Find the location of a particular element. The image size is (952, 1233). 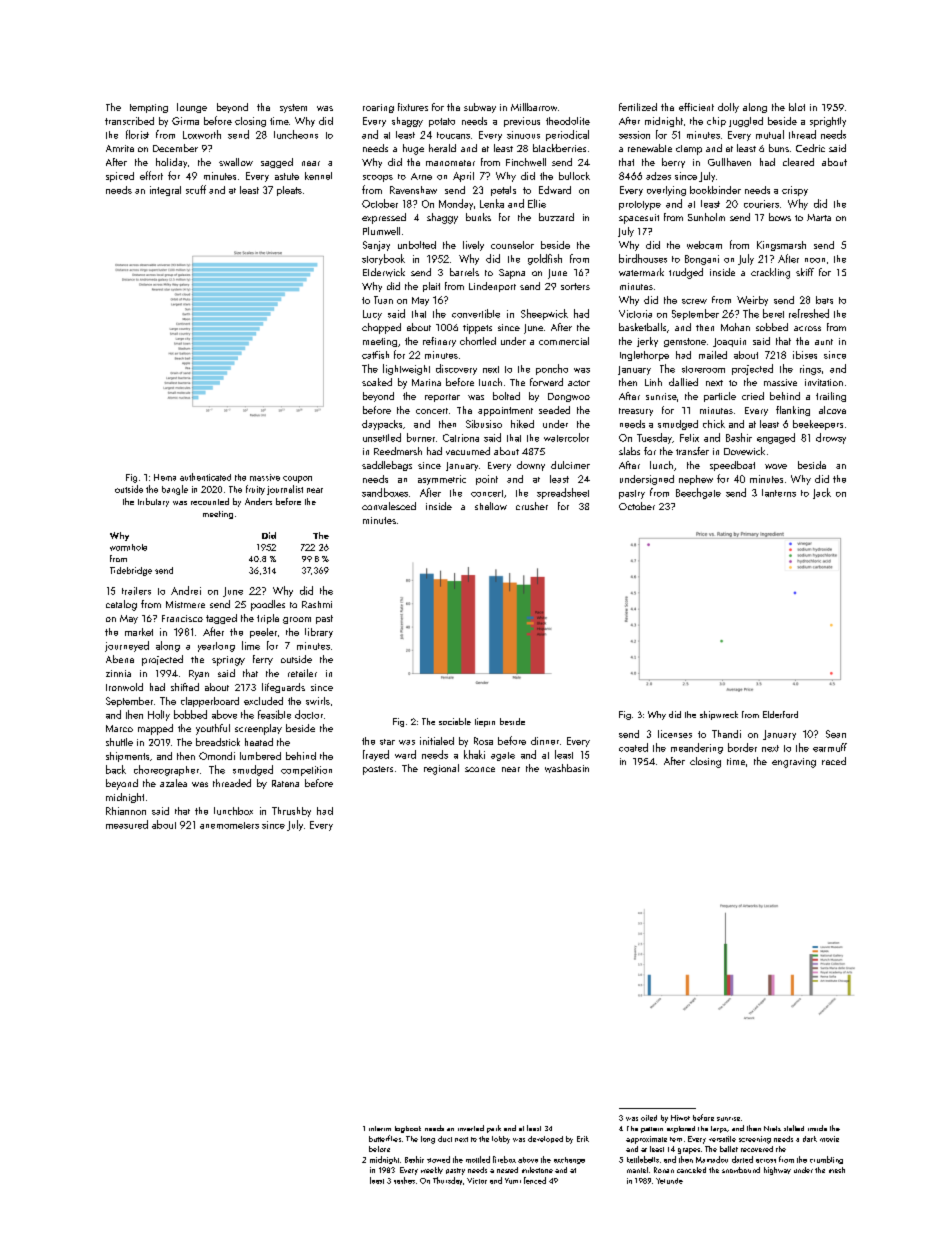

flanking is located at coordinates (793, 411).
